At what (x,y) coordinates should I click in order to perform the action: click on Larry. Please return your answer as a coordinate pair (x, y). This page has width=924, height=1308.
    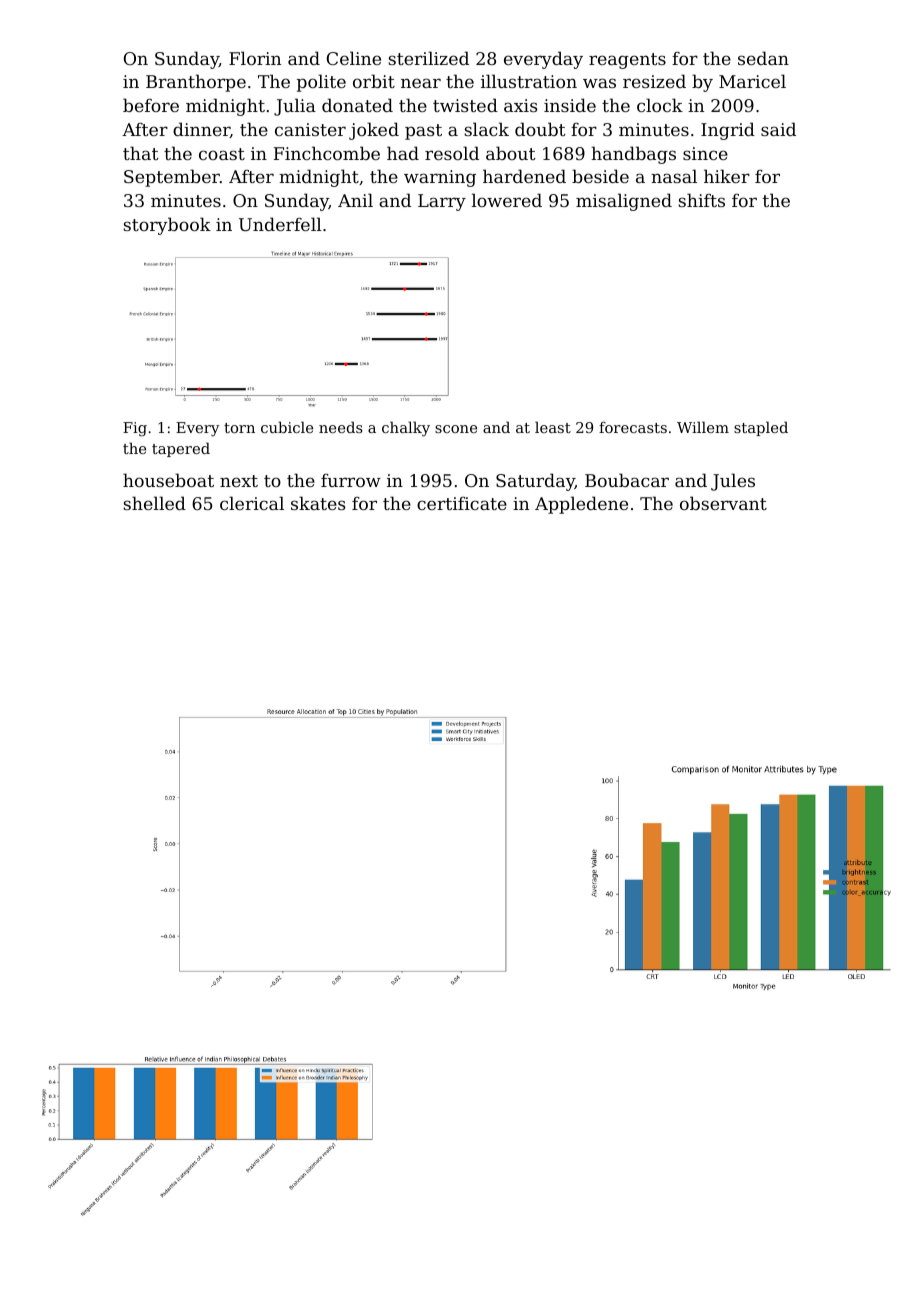
    Looking at the image, I should click on (442, 202).
